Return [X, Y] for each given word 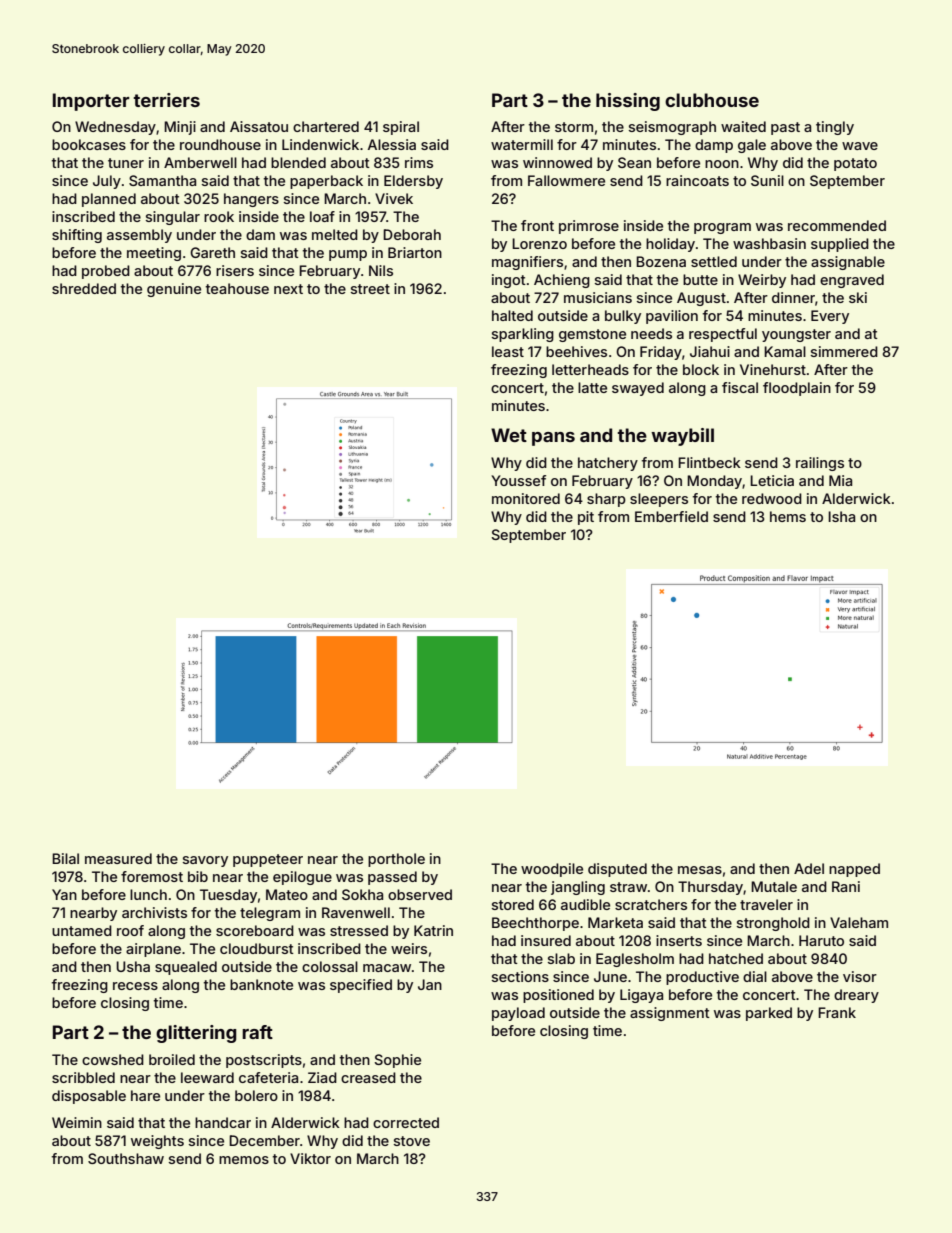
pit [586, 518]
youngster [796, 335]
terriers [166, 100]
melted [335, 234]
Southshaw [126, 1158]
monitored [526, 498]
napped [854, 870]
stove [412, 1141]
